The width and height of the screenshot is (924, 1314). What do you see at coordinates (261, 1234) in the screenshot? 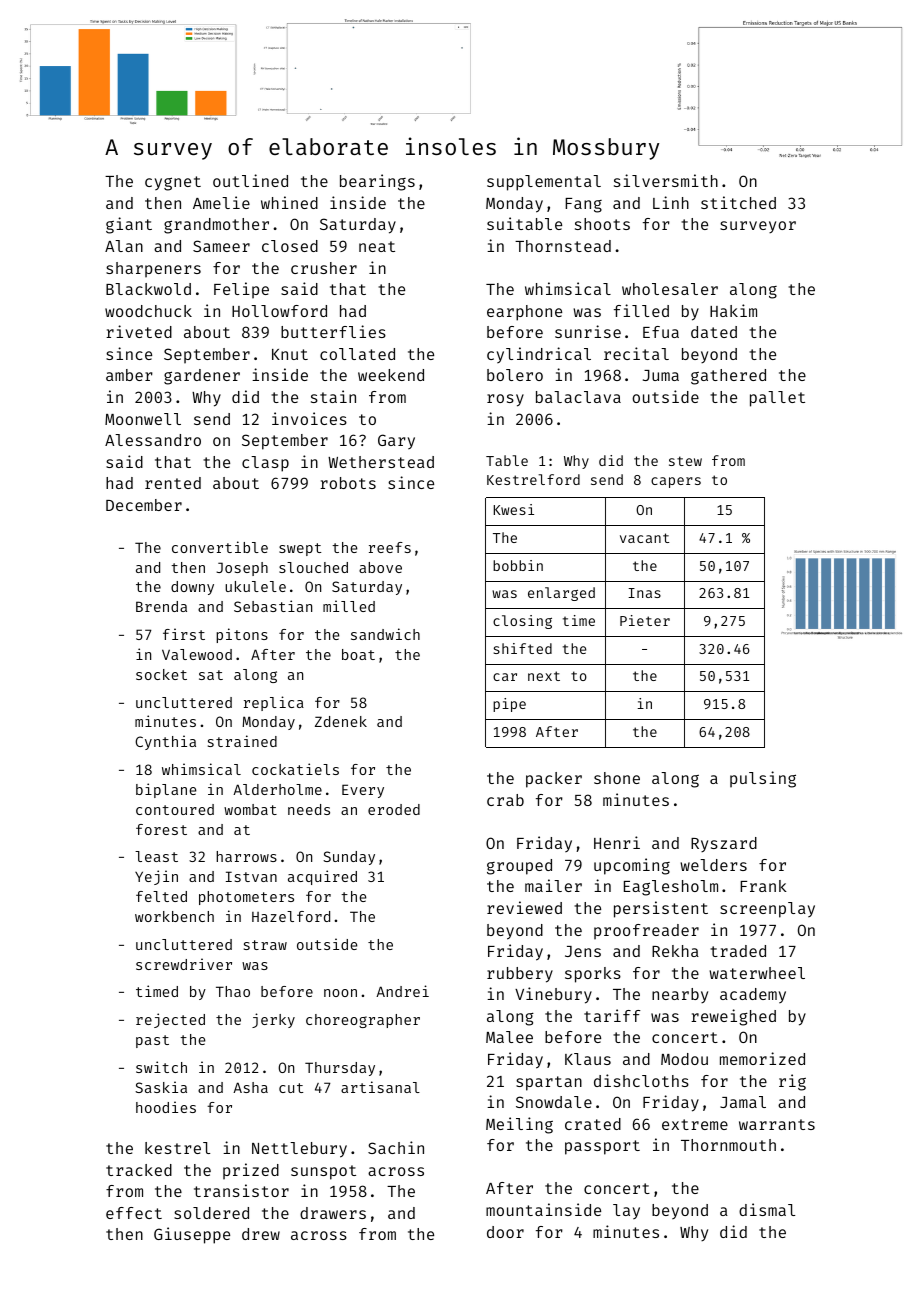
I see `drew` at bounding box center [261, 1234].
